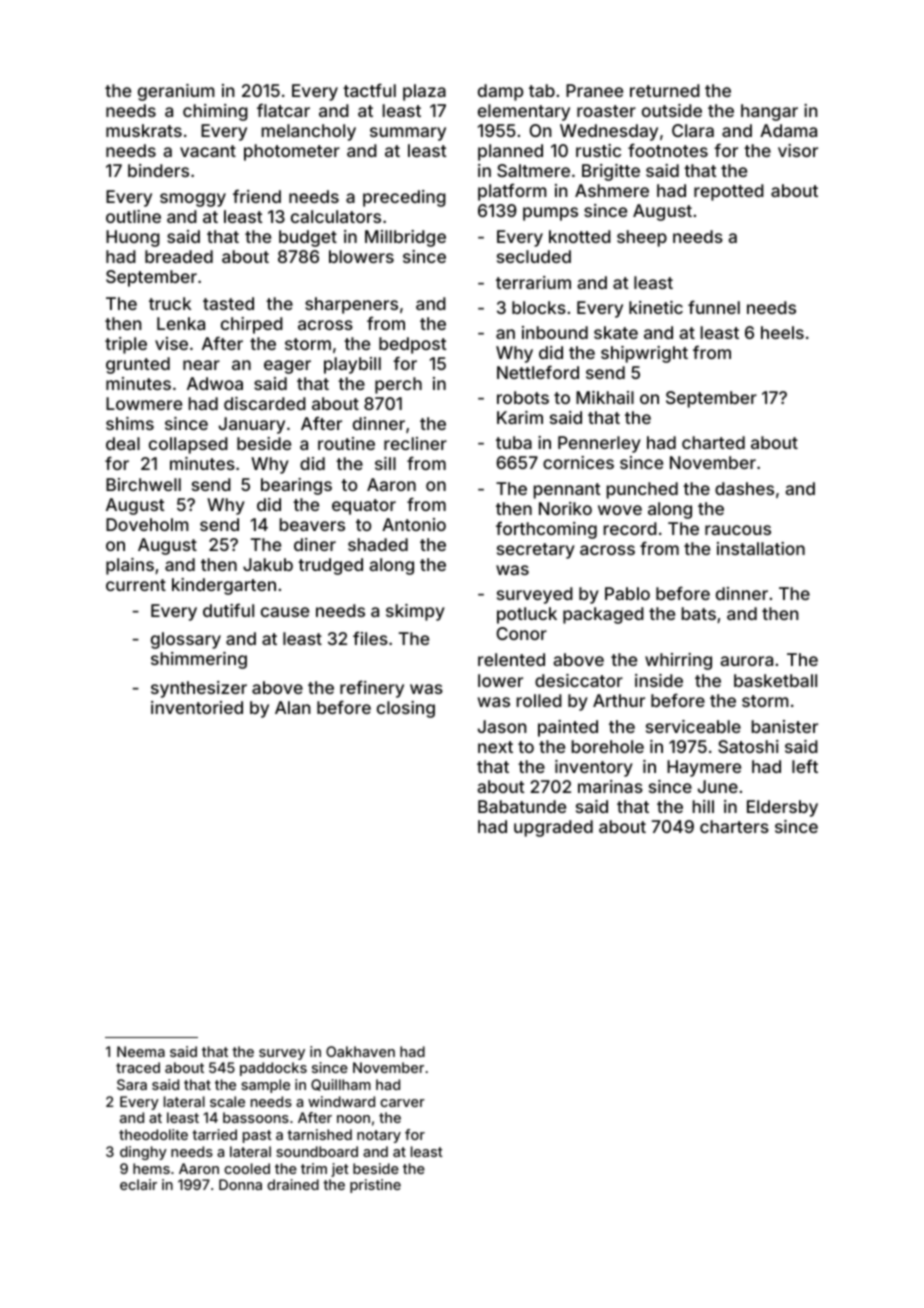  I want to click on budget, so click(308, 238).
